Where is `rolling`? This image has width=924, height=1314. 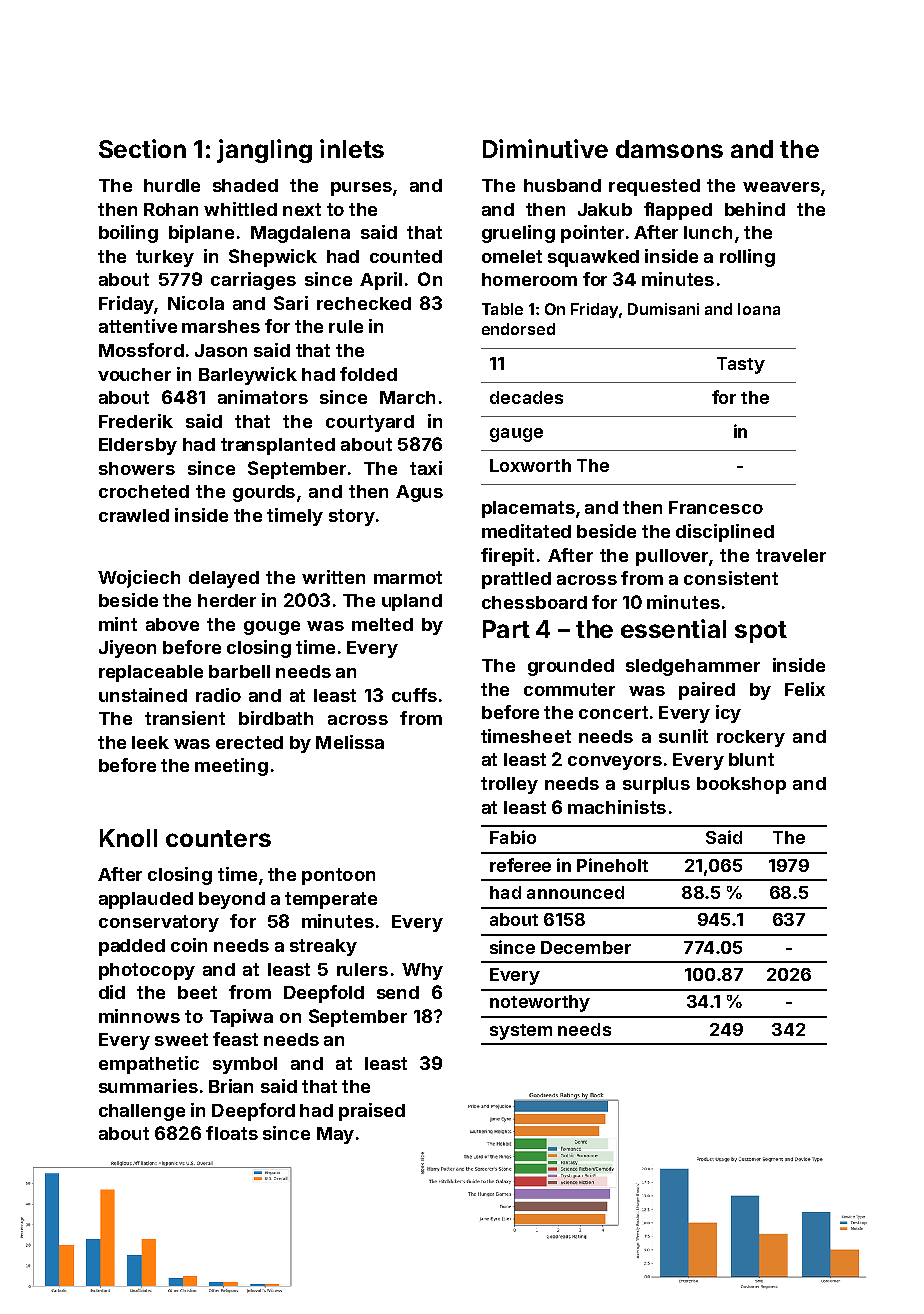
rolling is located at coordinates (747, 258).
